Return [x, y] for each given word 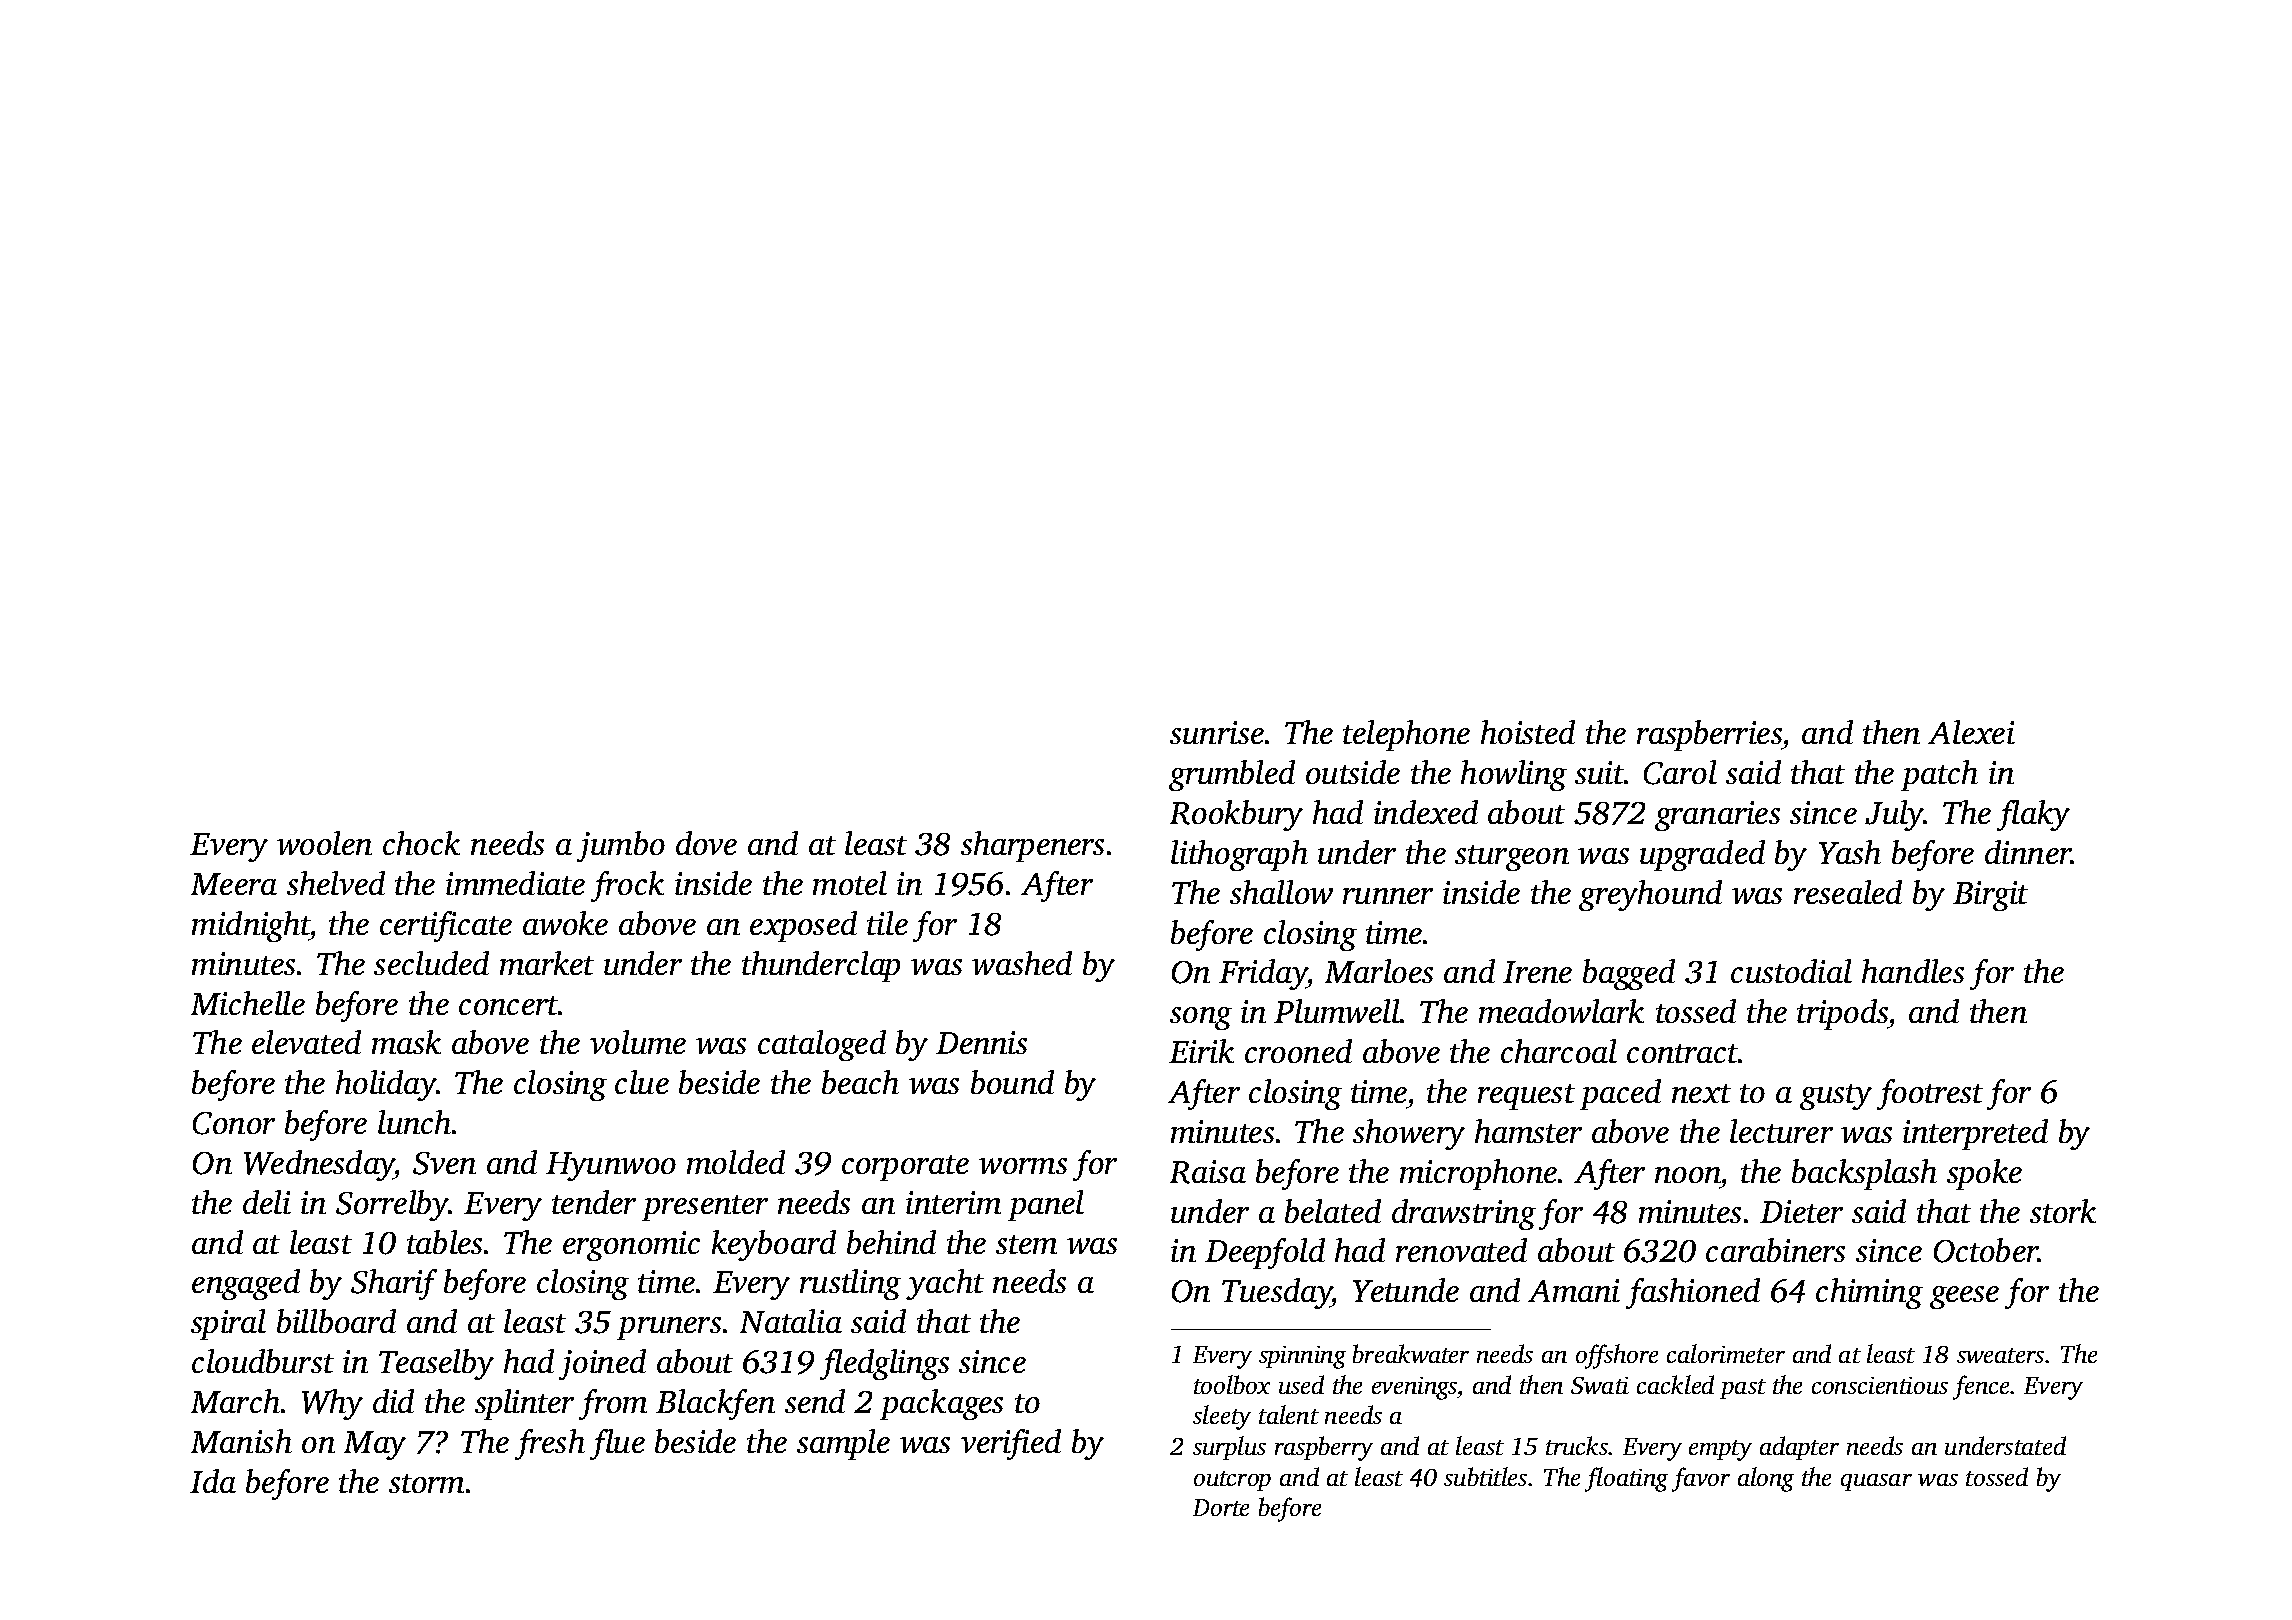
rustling [850, 1284]
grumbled [1232, 775]
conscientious [1880, 1385]
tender [594, 1202]
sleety [1222, 1417]
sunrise [1217, 732]
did [393, 1401]
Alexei [1971, 732]
